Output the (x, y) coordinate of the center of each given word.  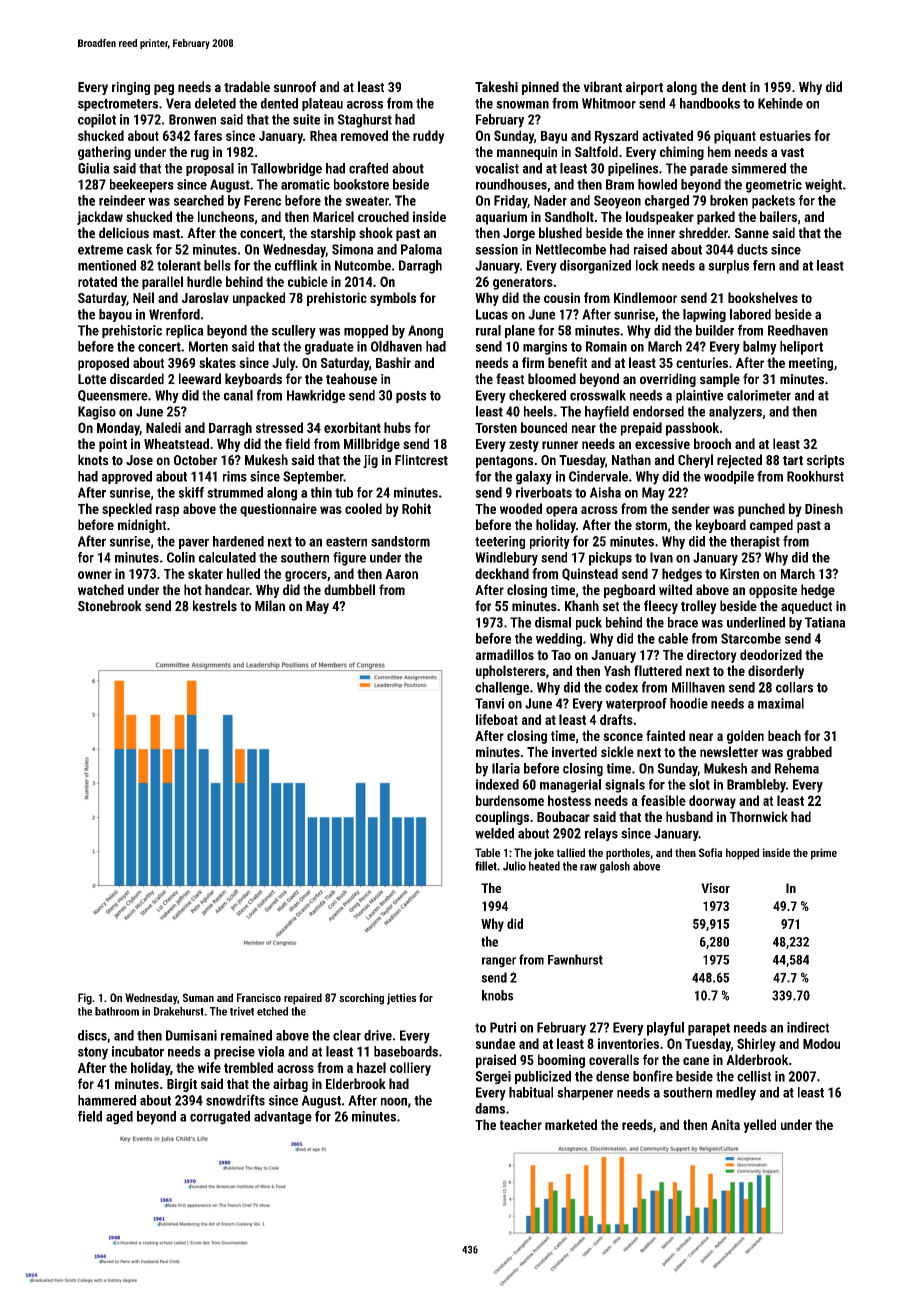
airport (644, 88)
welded (494, 833)
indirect (808, 1027)
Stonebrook (110, 606)
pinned (540, 88)
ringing (131, 88)
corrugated (220, 1118)
